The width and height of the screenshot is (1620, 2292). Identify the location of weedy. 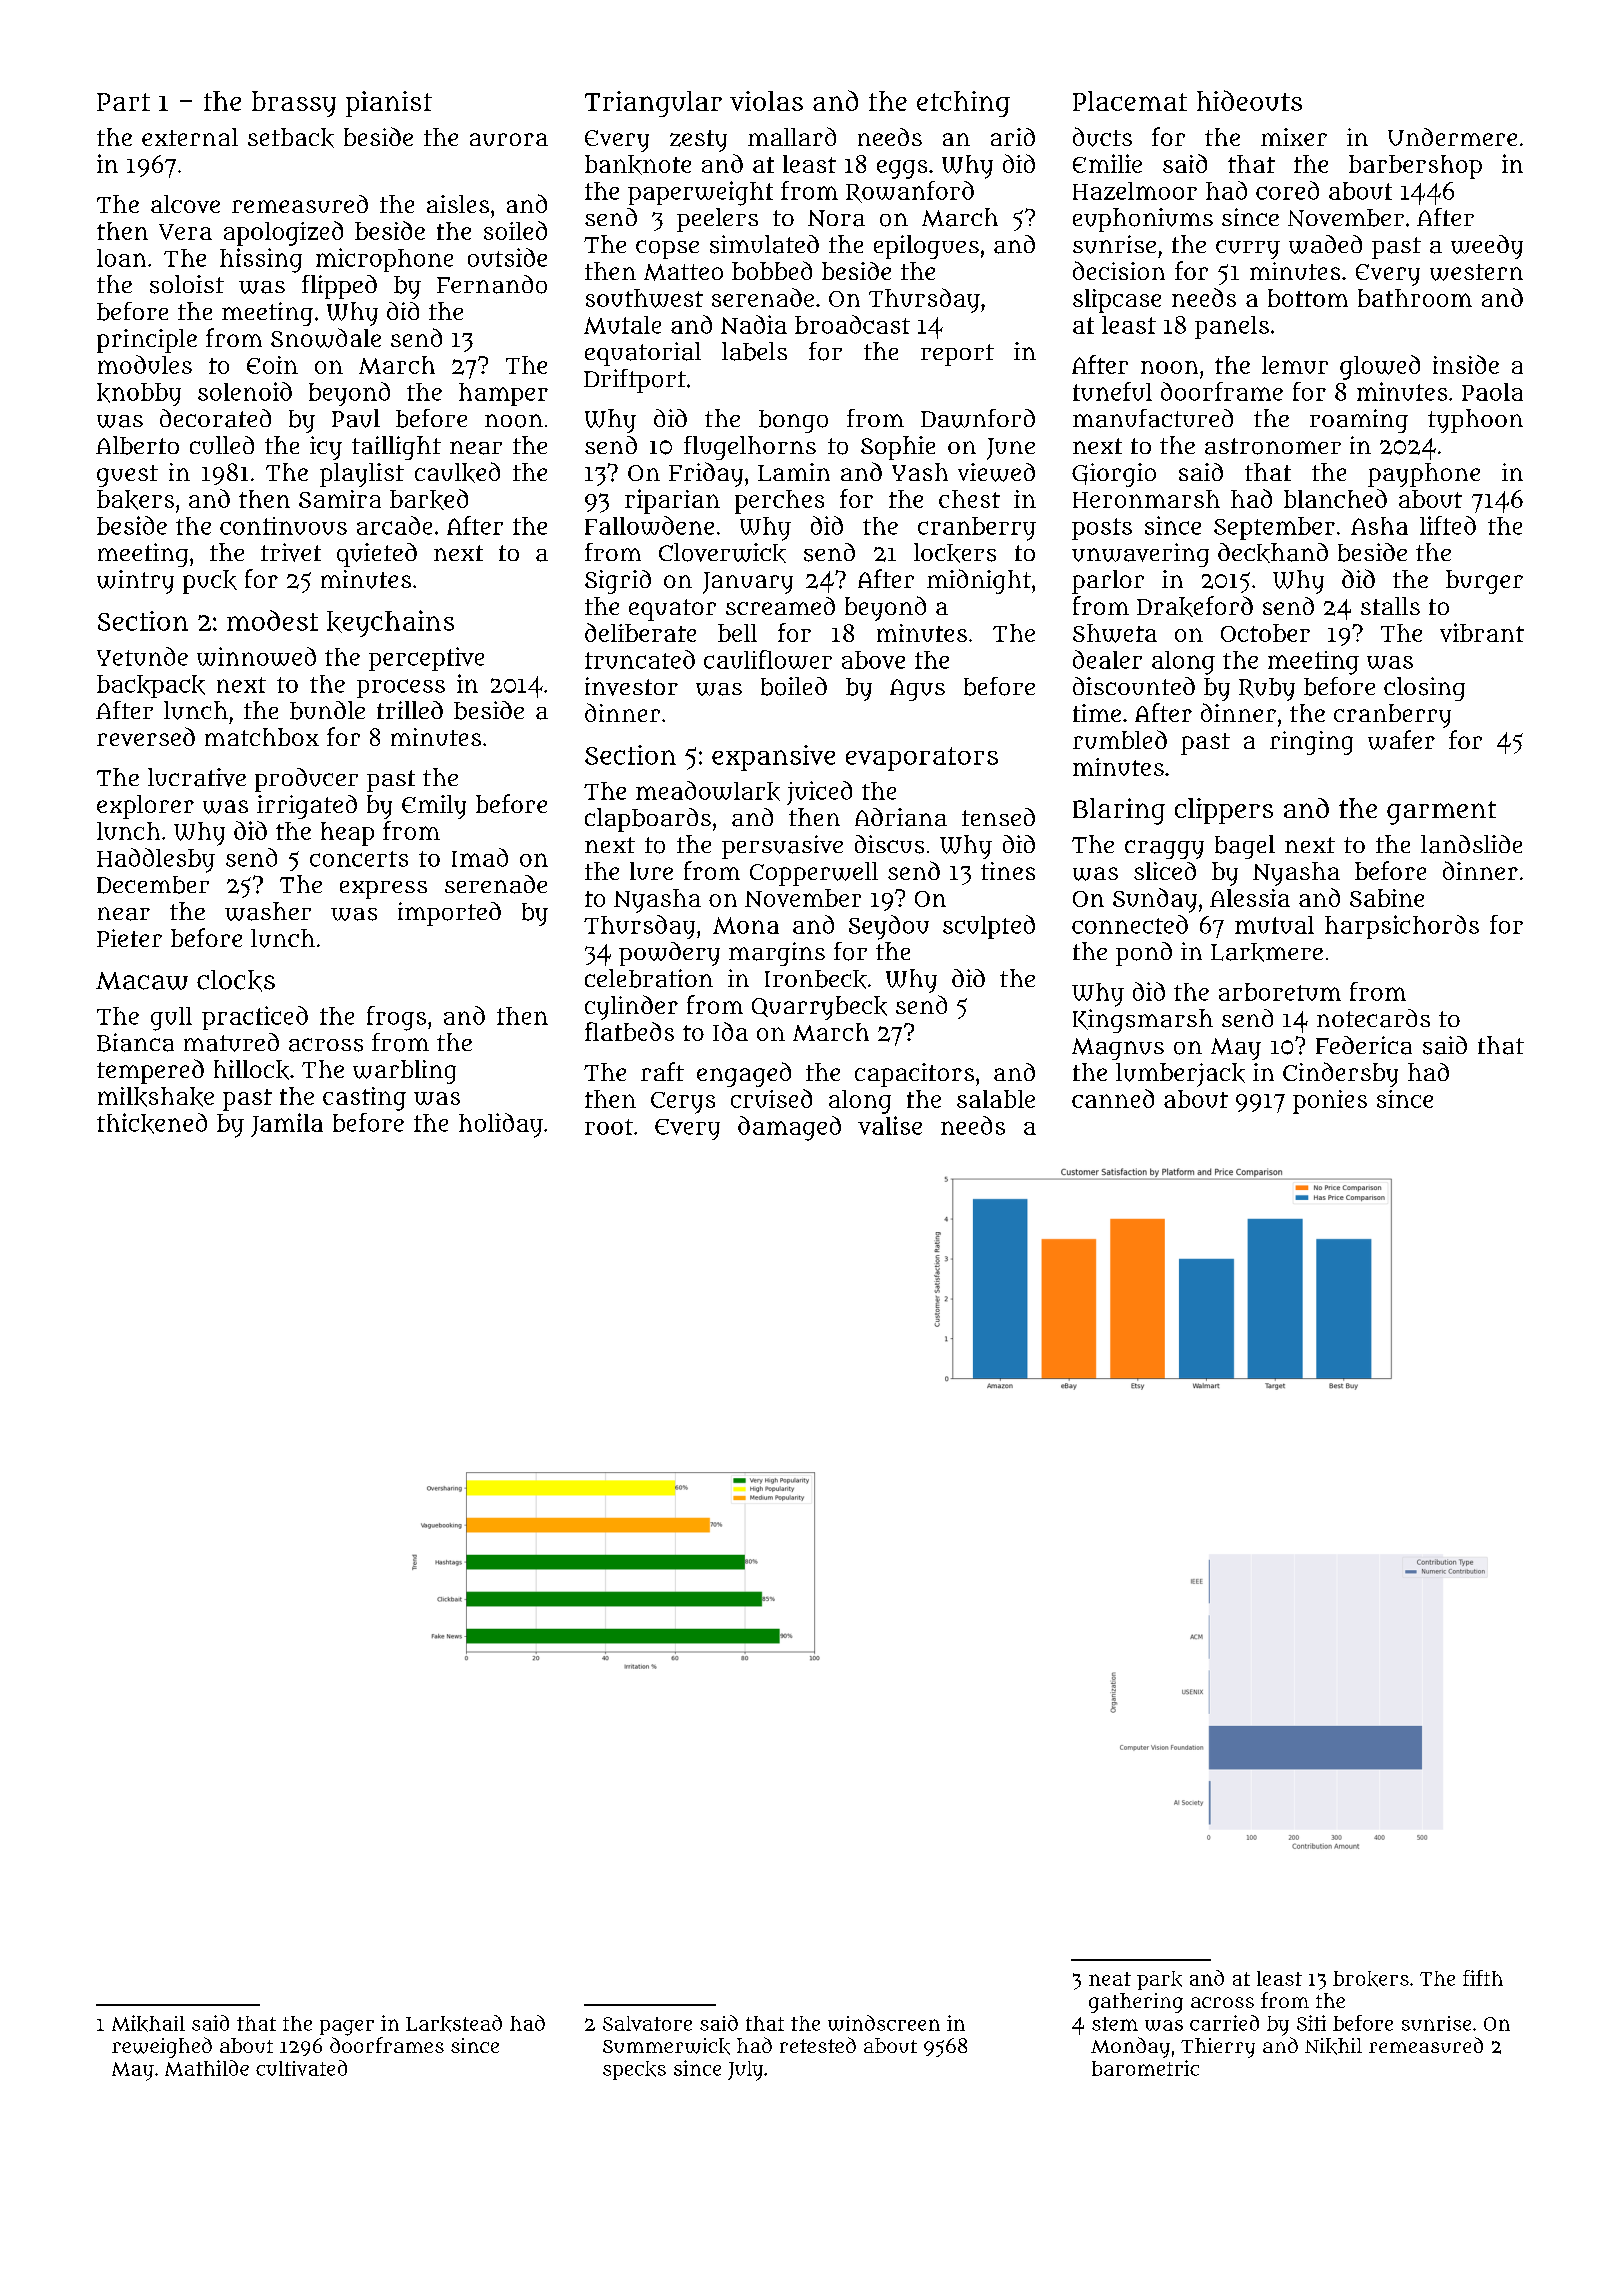
(1487, 247).
